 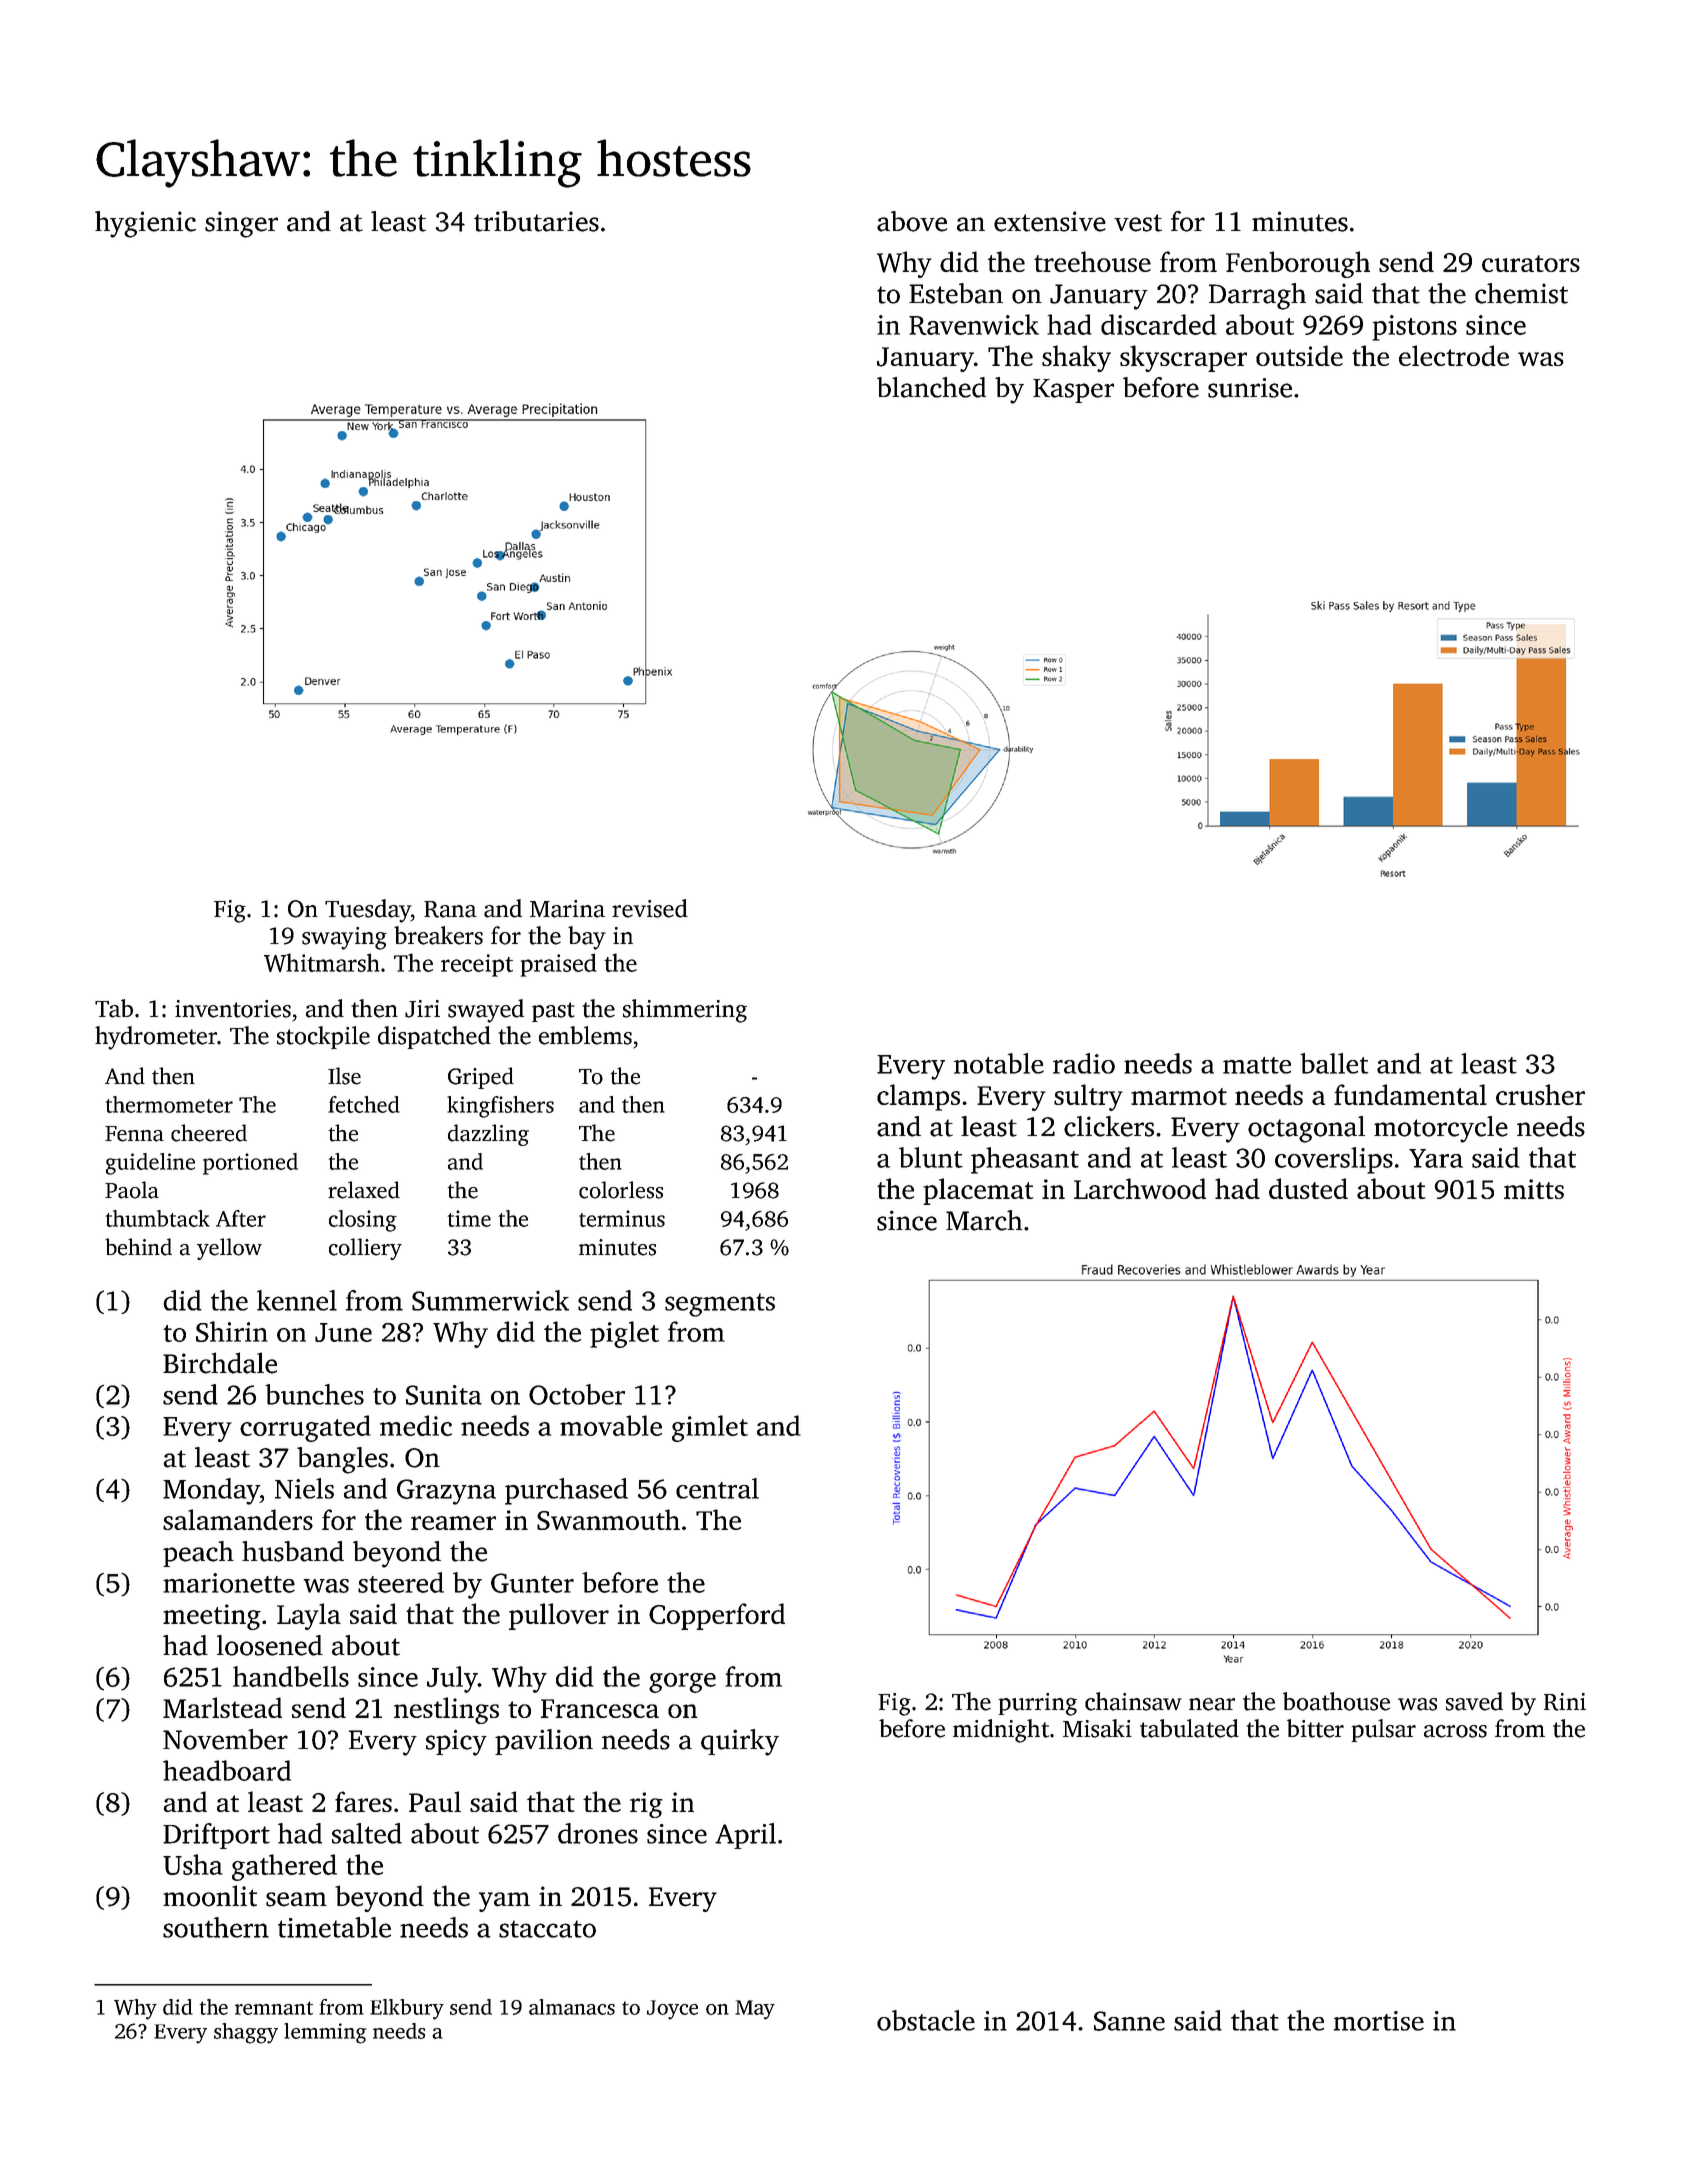 I want to click on chainsaw, so click(x=1133, y=1701).
